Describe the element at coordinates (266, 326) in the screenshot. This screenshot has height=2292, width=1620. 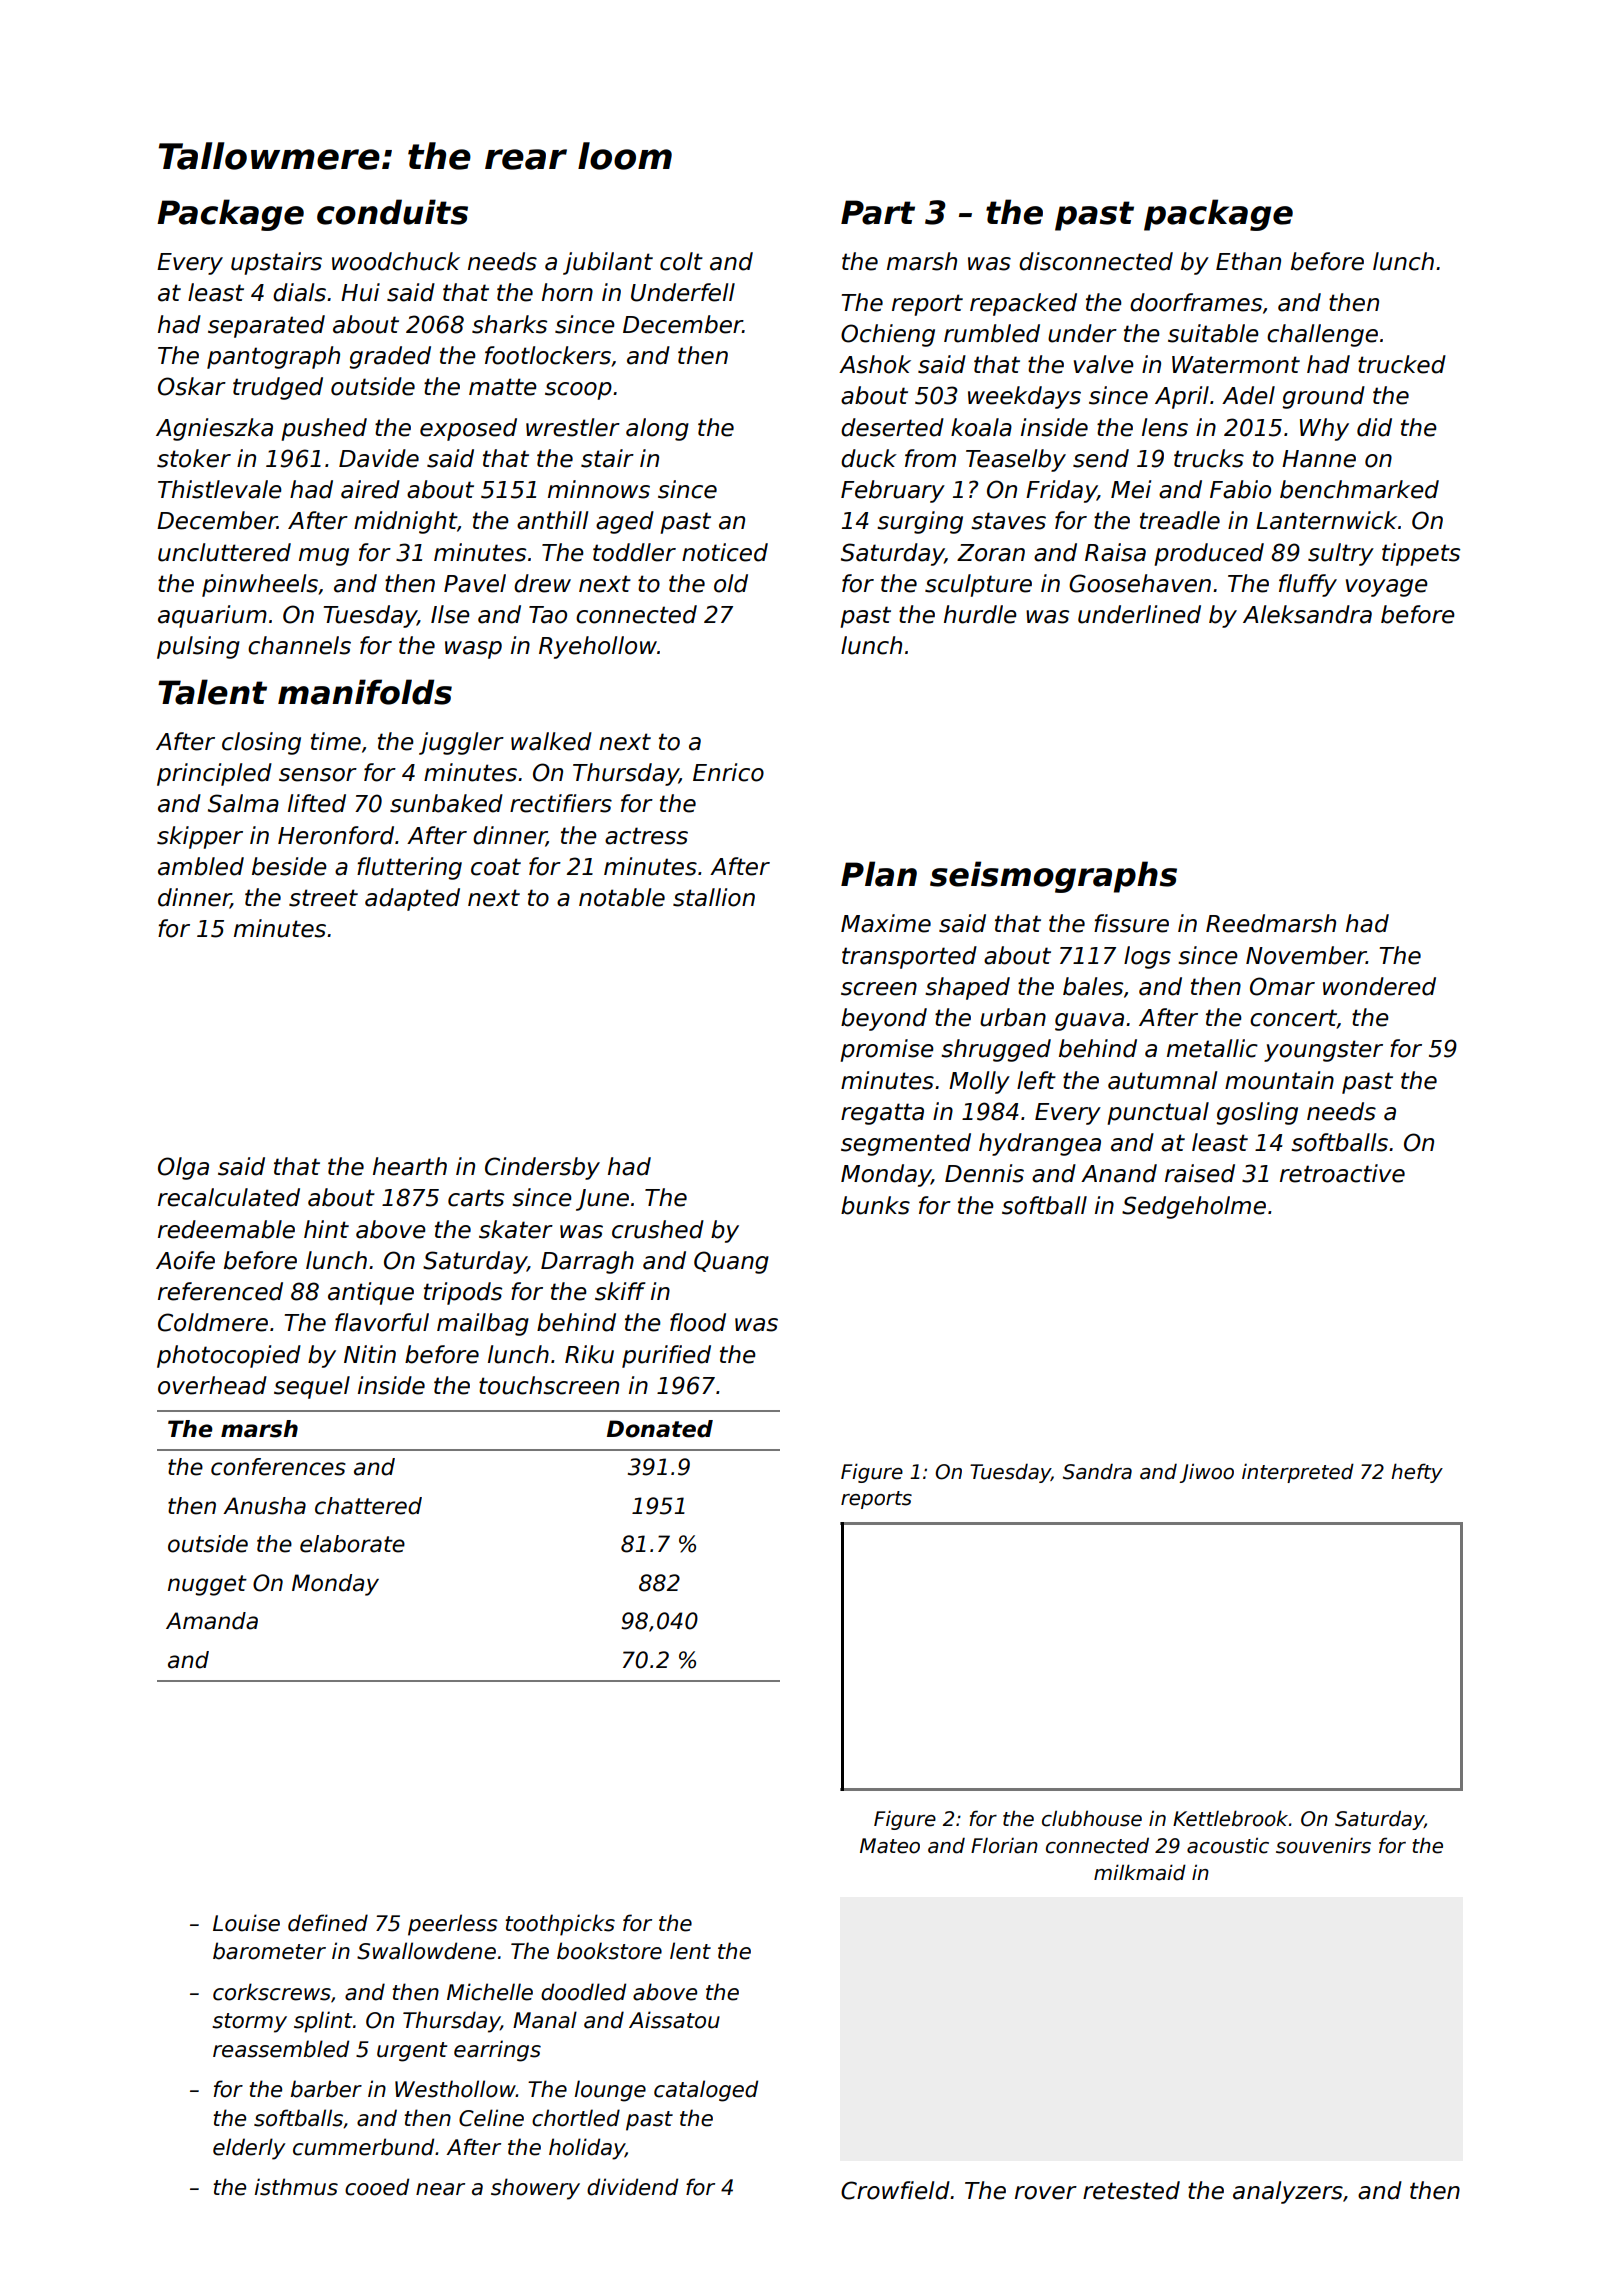
I see `separated` at that location.
